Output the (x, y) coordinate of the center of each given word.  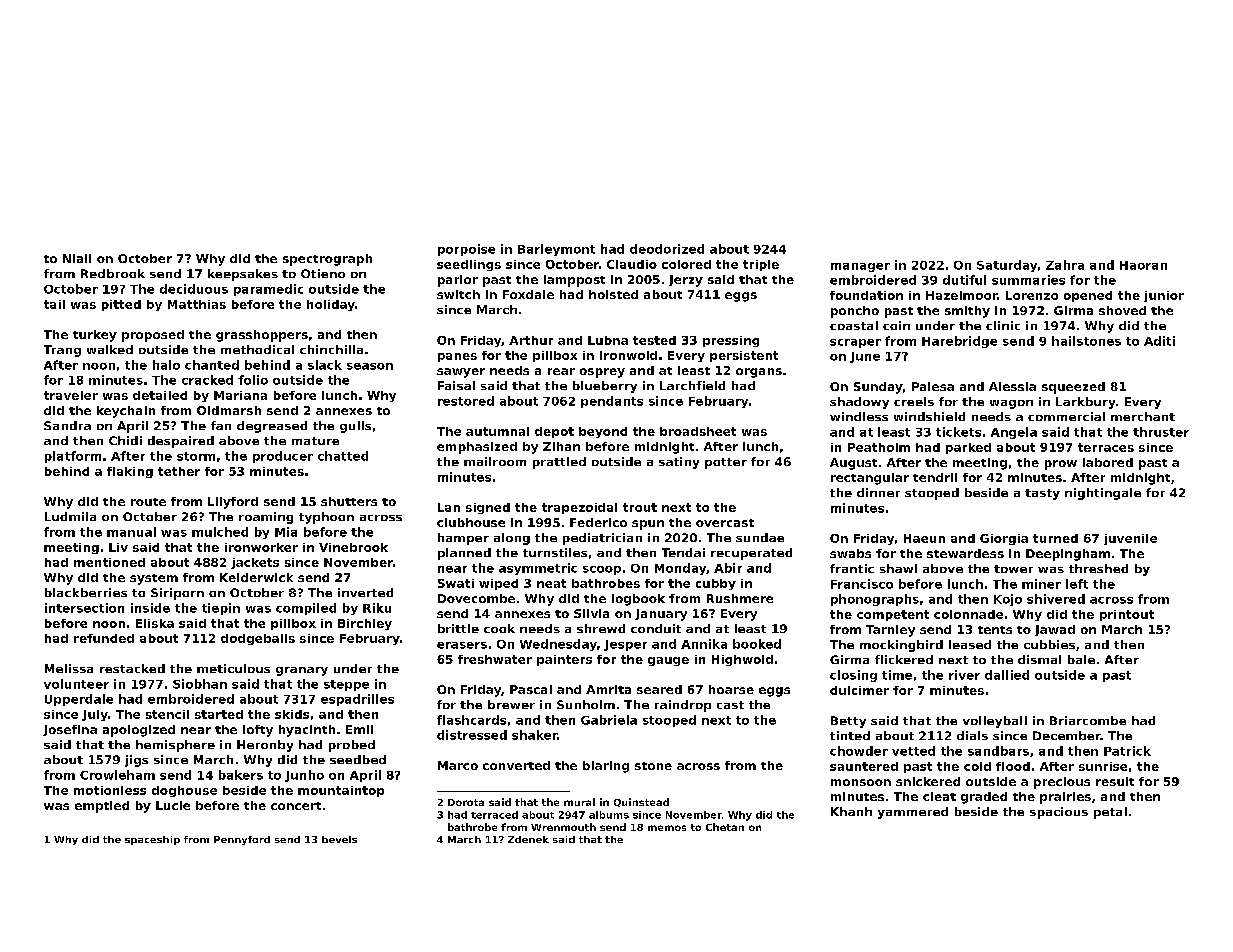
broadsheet (698, 431)
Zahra (1065, 265)
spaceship (152, 840)
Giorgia (1004, 539)
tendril (935, 477)
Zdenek (528, 839)
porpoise (466, 250)
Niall (77, 258)
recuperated (751, 554)
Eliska (155, 623)
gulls (355, 427)
